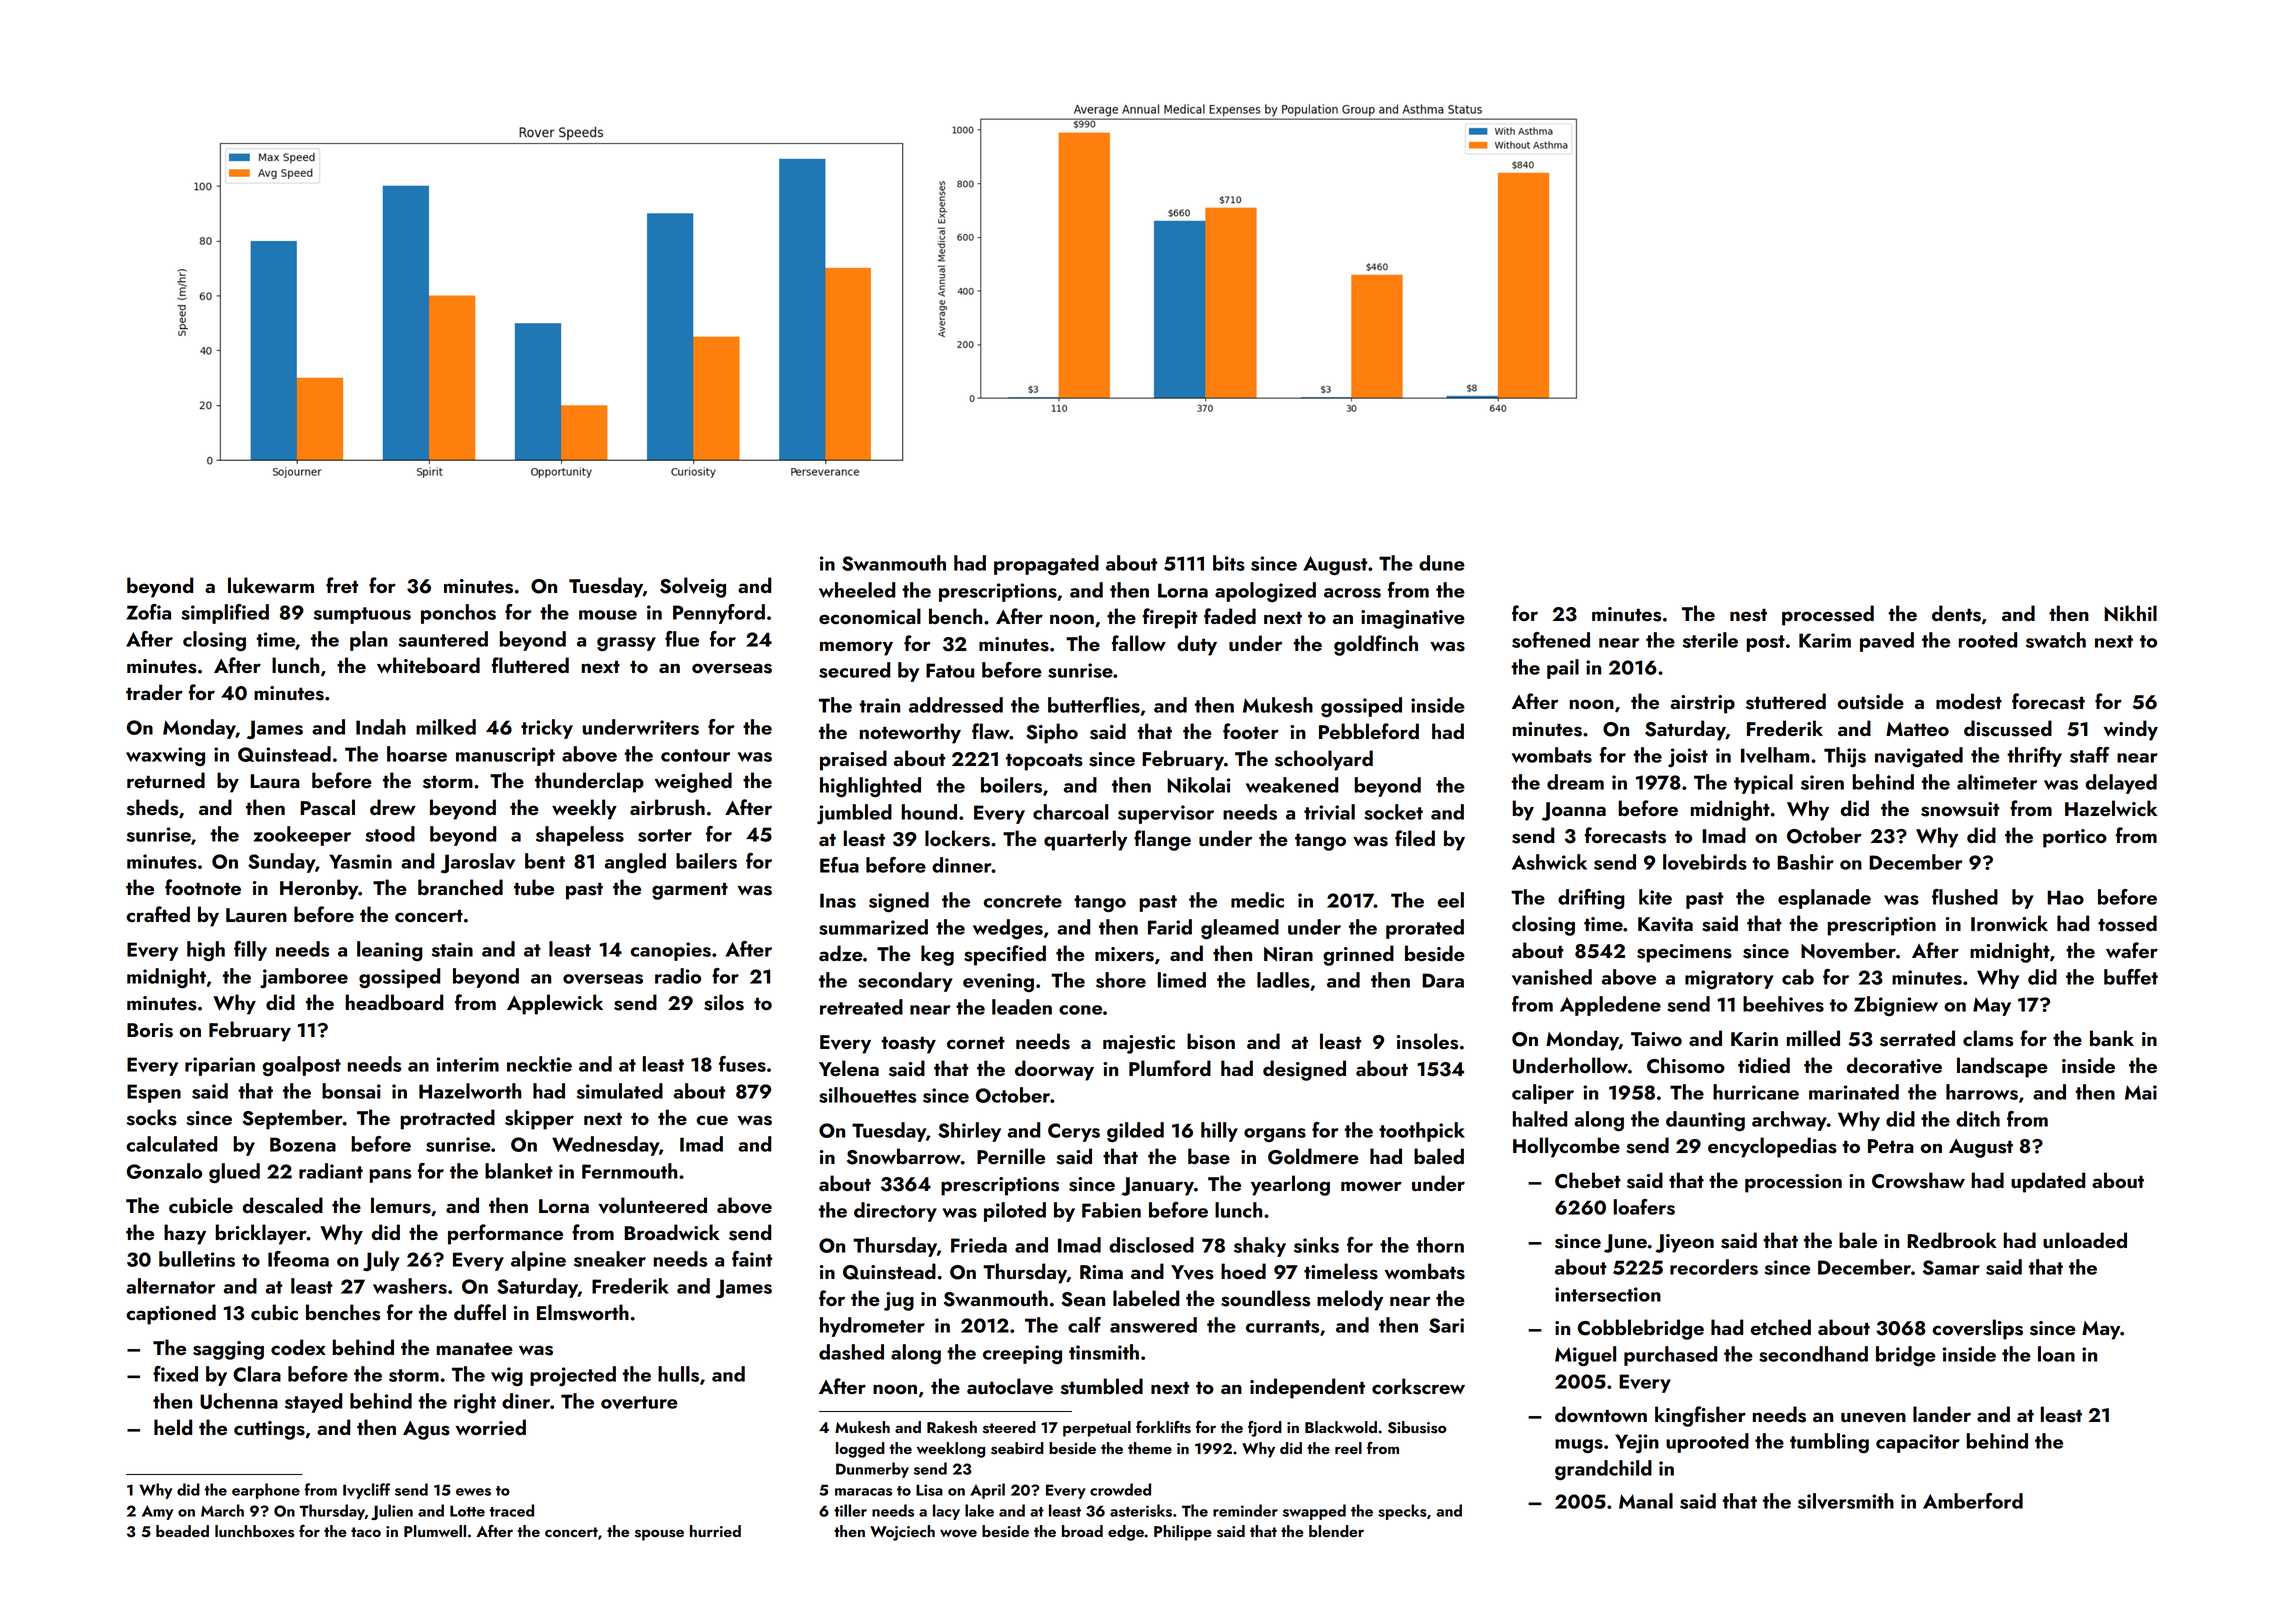 This page has width=2284, height=1615. What do you see at coordinates (225, 614) in the page?
I see `simplified` at bounding box center [225, 614].
